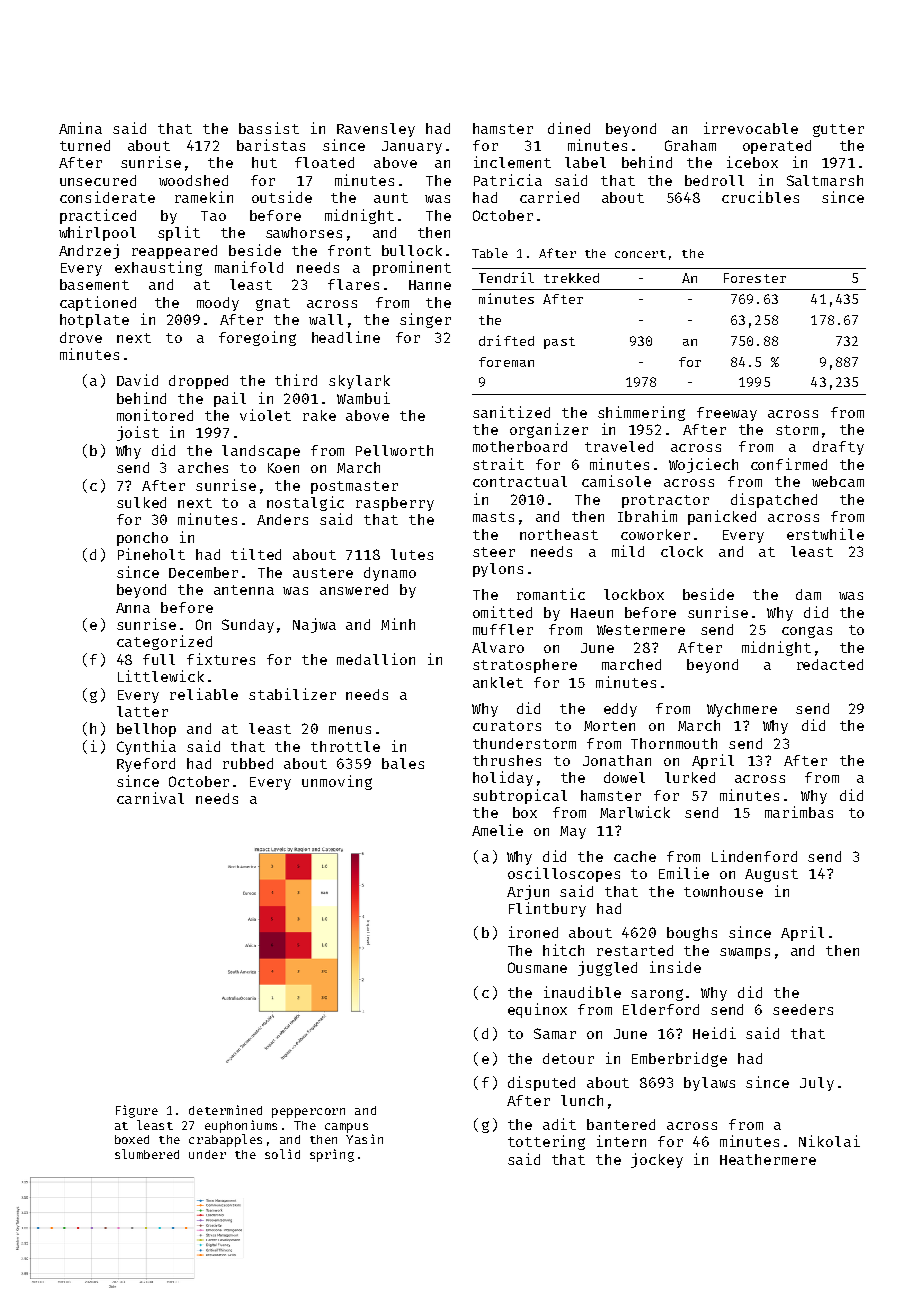 Image resolution: width=924 pixels, height=1308 pixels. I want to click on thrushes, so click(507, 760).
